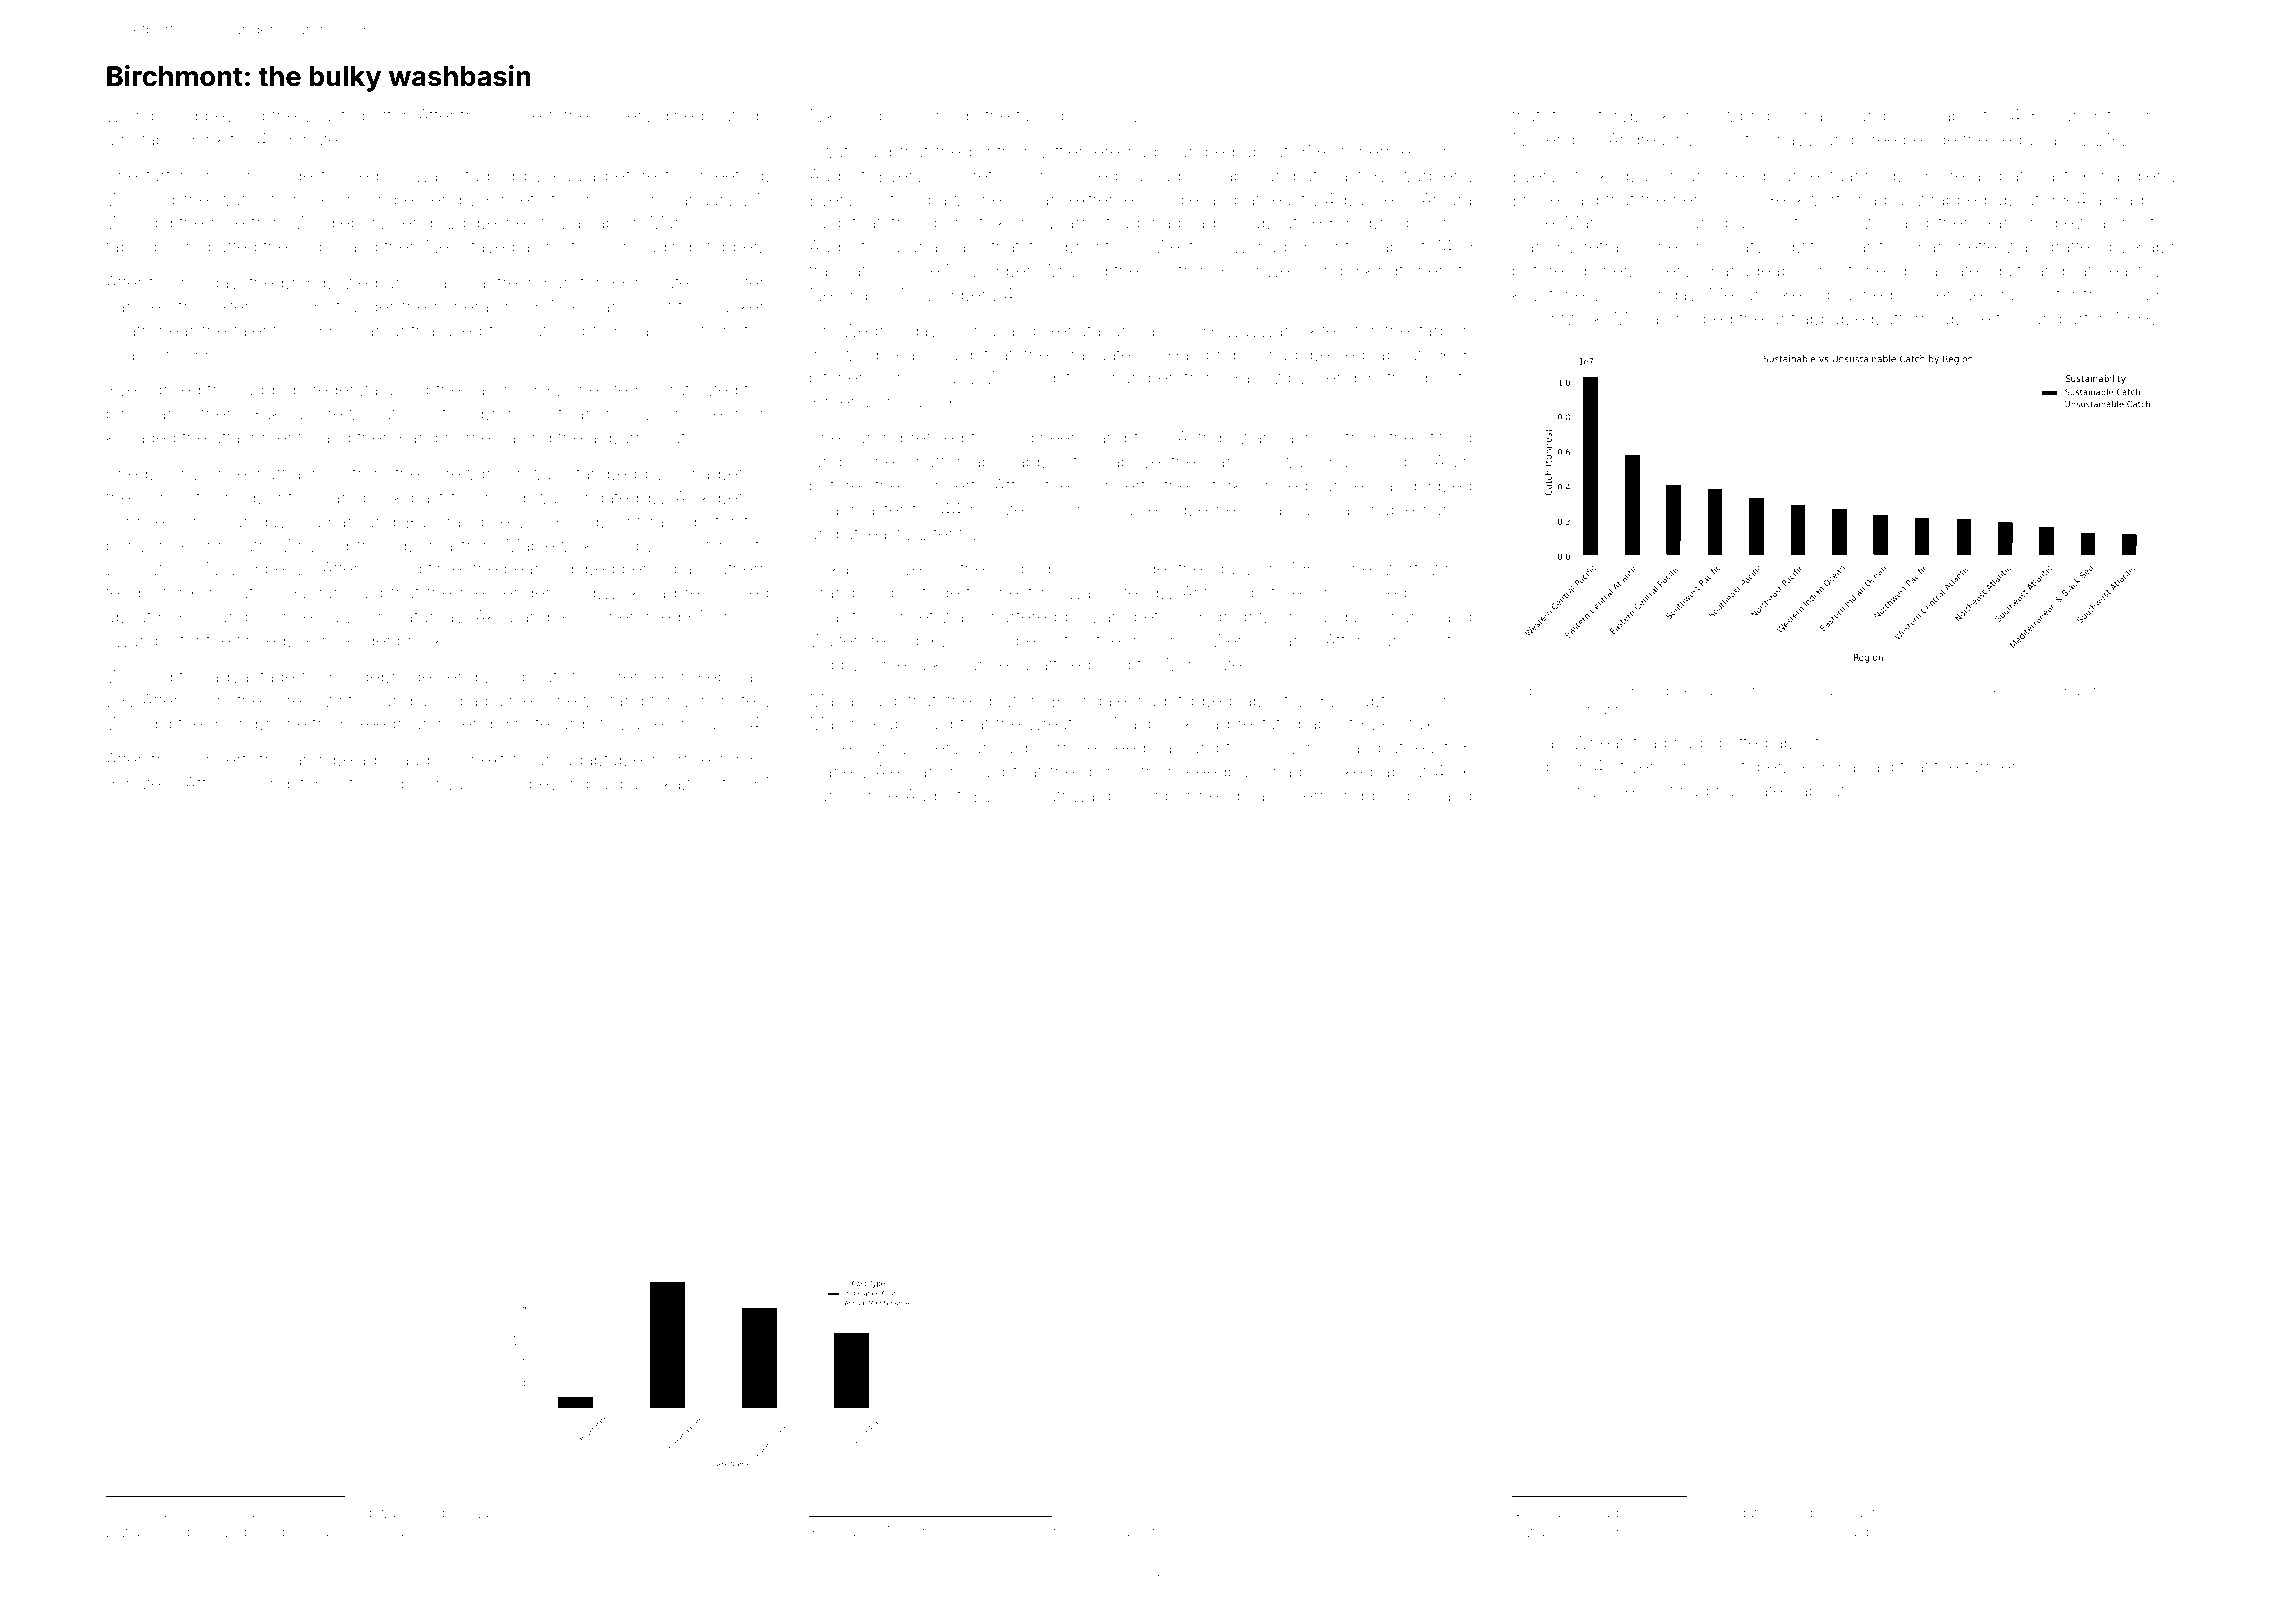  Describe the element at coordinates (1233, 570) in the screenshot. I see `gully` at that location.
